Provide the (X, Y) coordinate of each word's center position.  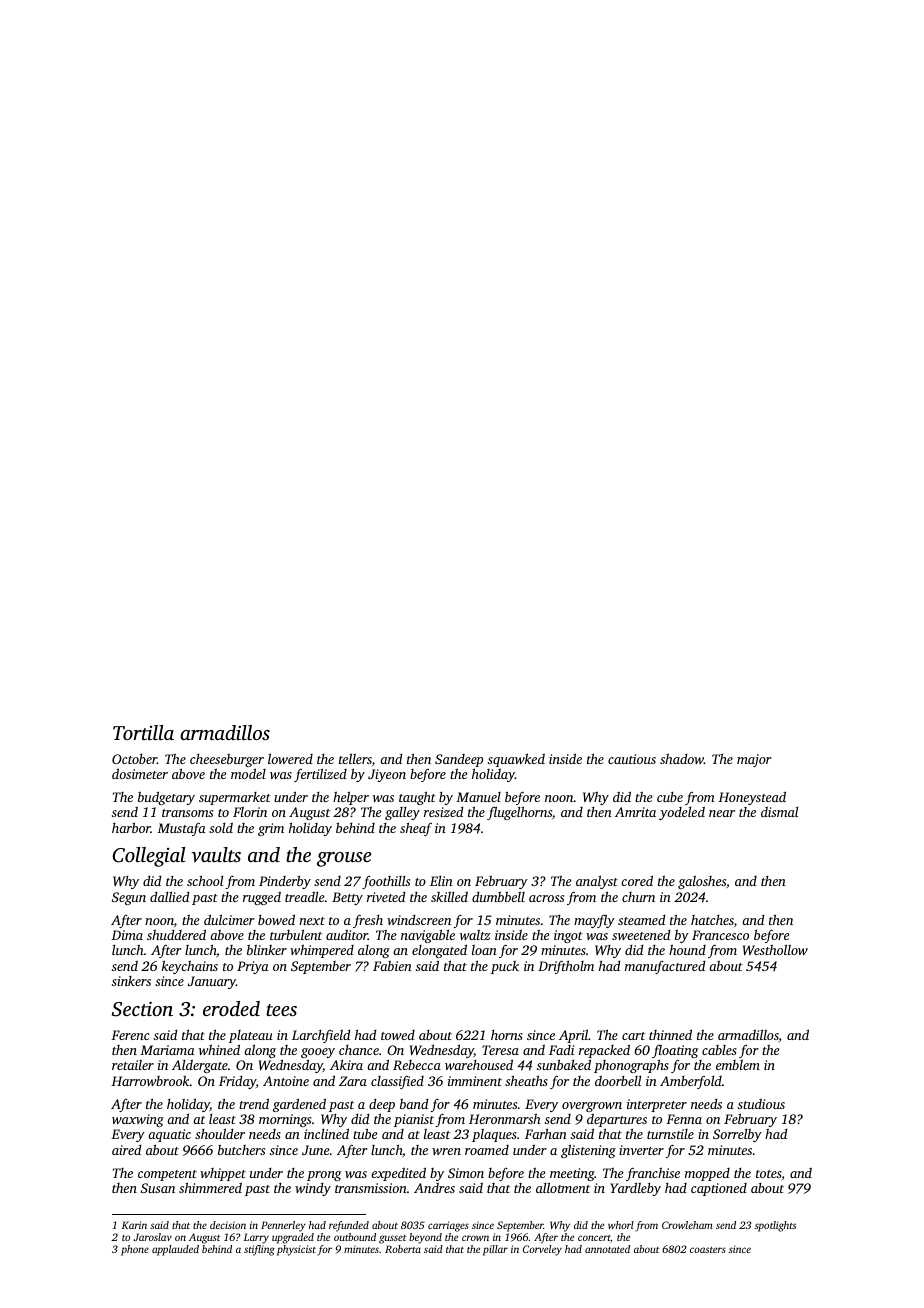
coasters (708, 1250)
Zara (353, 1081)
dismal (779, 812)
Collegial (149, 857)
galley (402, 813)
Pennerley (283, 1226)
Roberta (403, 1249)
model (248, 773)
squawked (516, 760)
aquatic (169, 1135)
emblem (738, 1065)
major (754, 760)
